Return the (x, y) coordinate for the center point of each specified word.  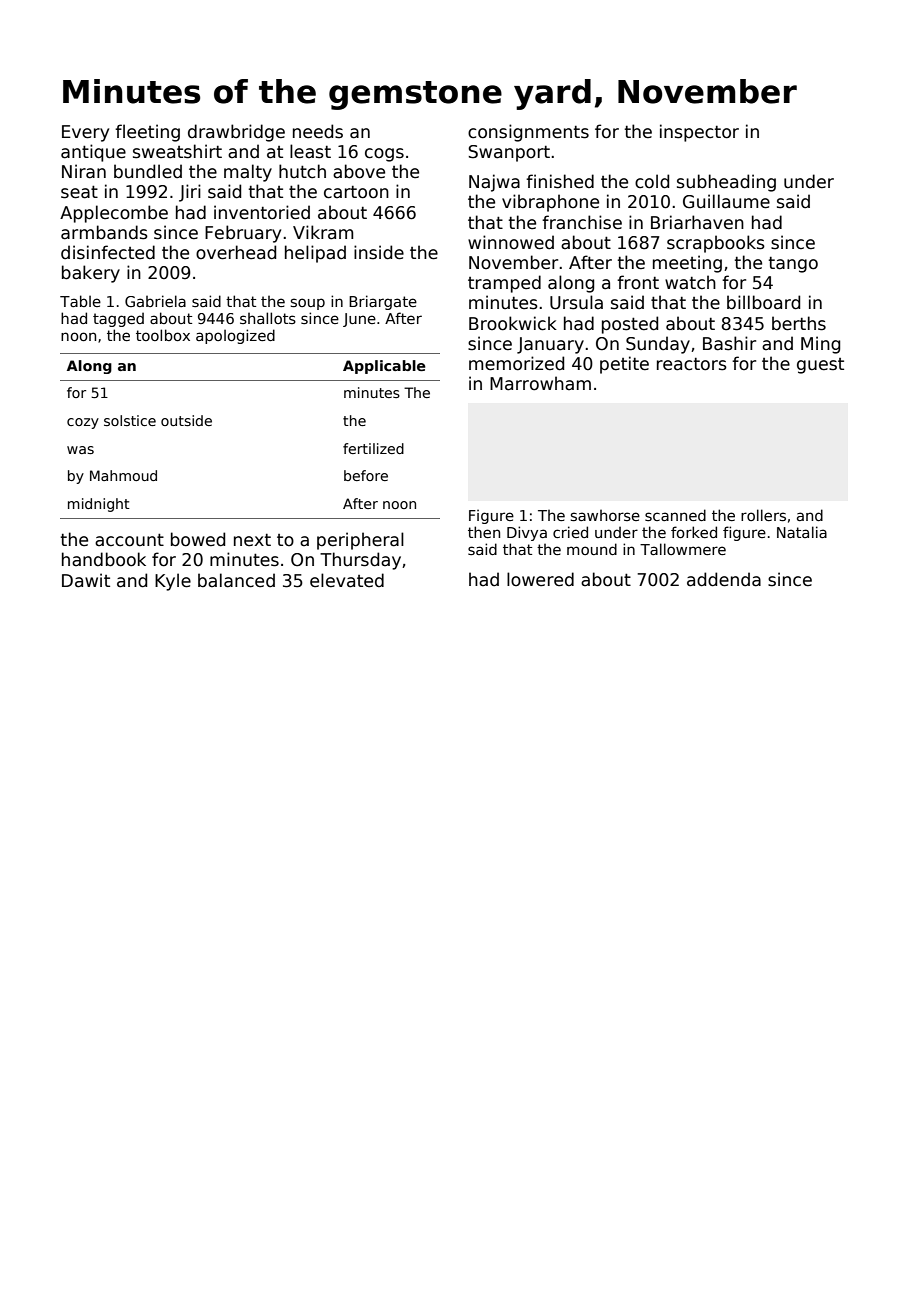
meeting (687, 264)
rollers (763, 515)
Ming (820, 345)
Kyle (173, 582)
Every (85, 133)
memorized (516, 363)
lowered (540, 579)
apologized (235, 336)
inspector (699, 133)
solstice (130, 420)
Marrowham (540, 383)
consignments (528, 133)
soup (308, 304)
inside (379, 252)
